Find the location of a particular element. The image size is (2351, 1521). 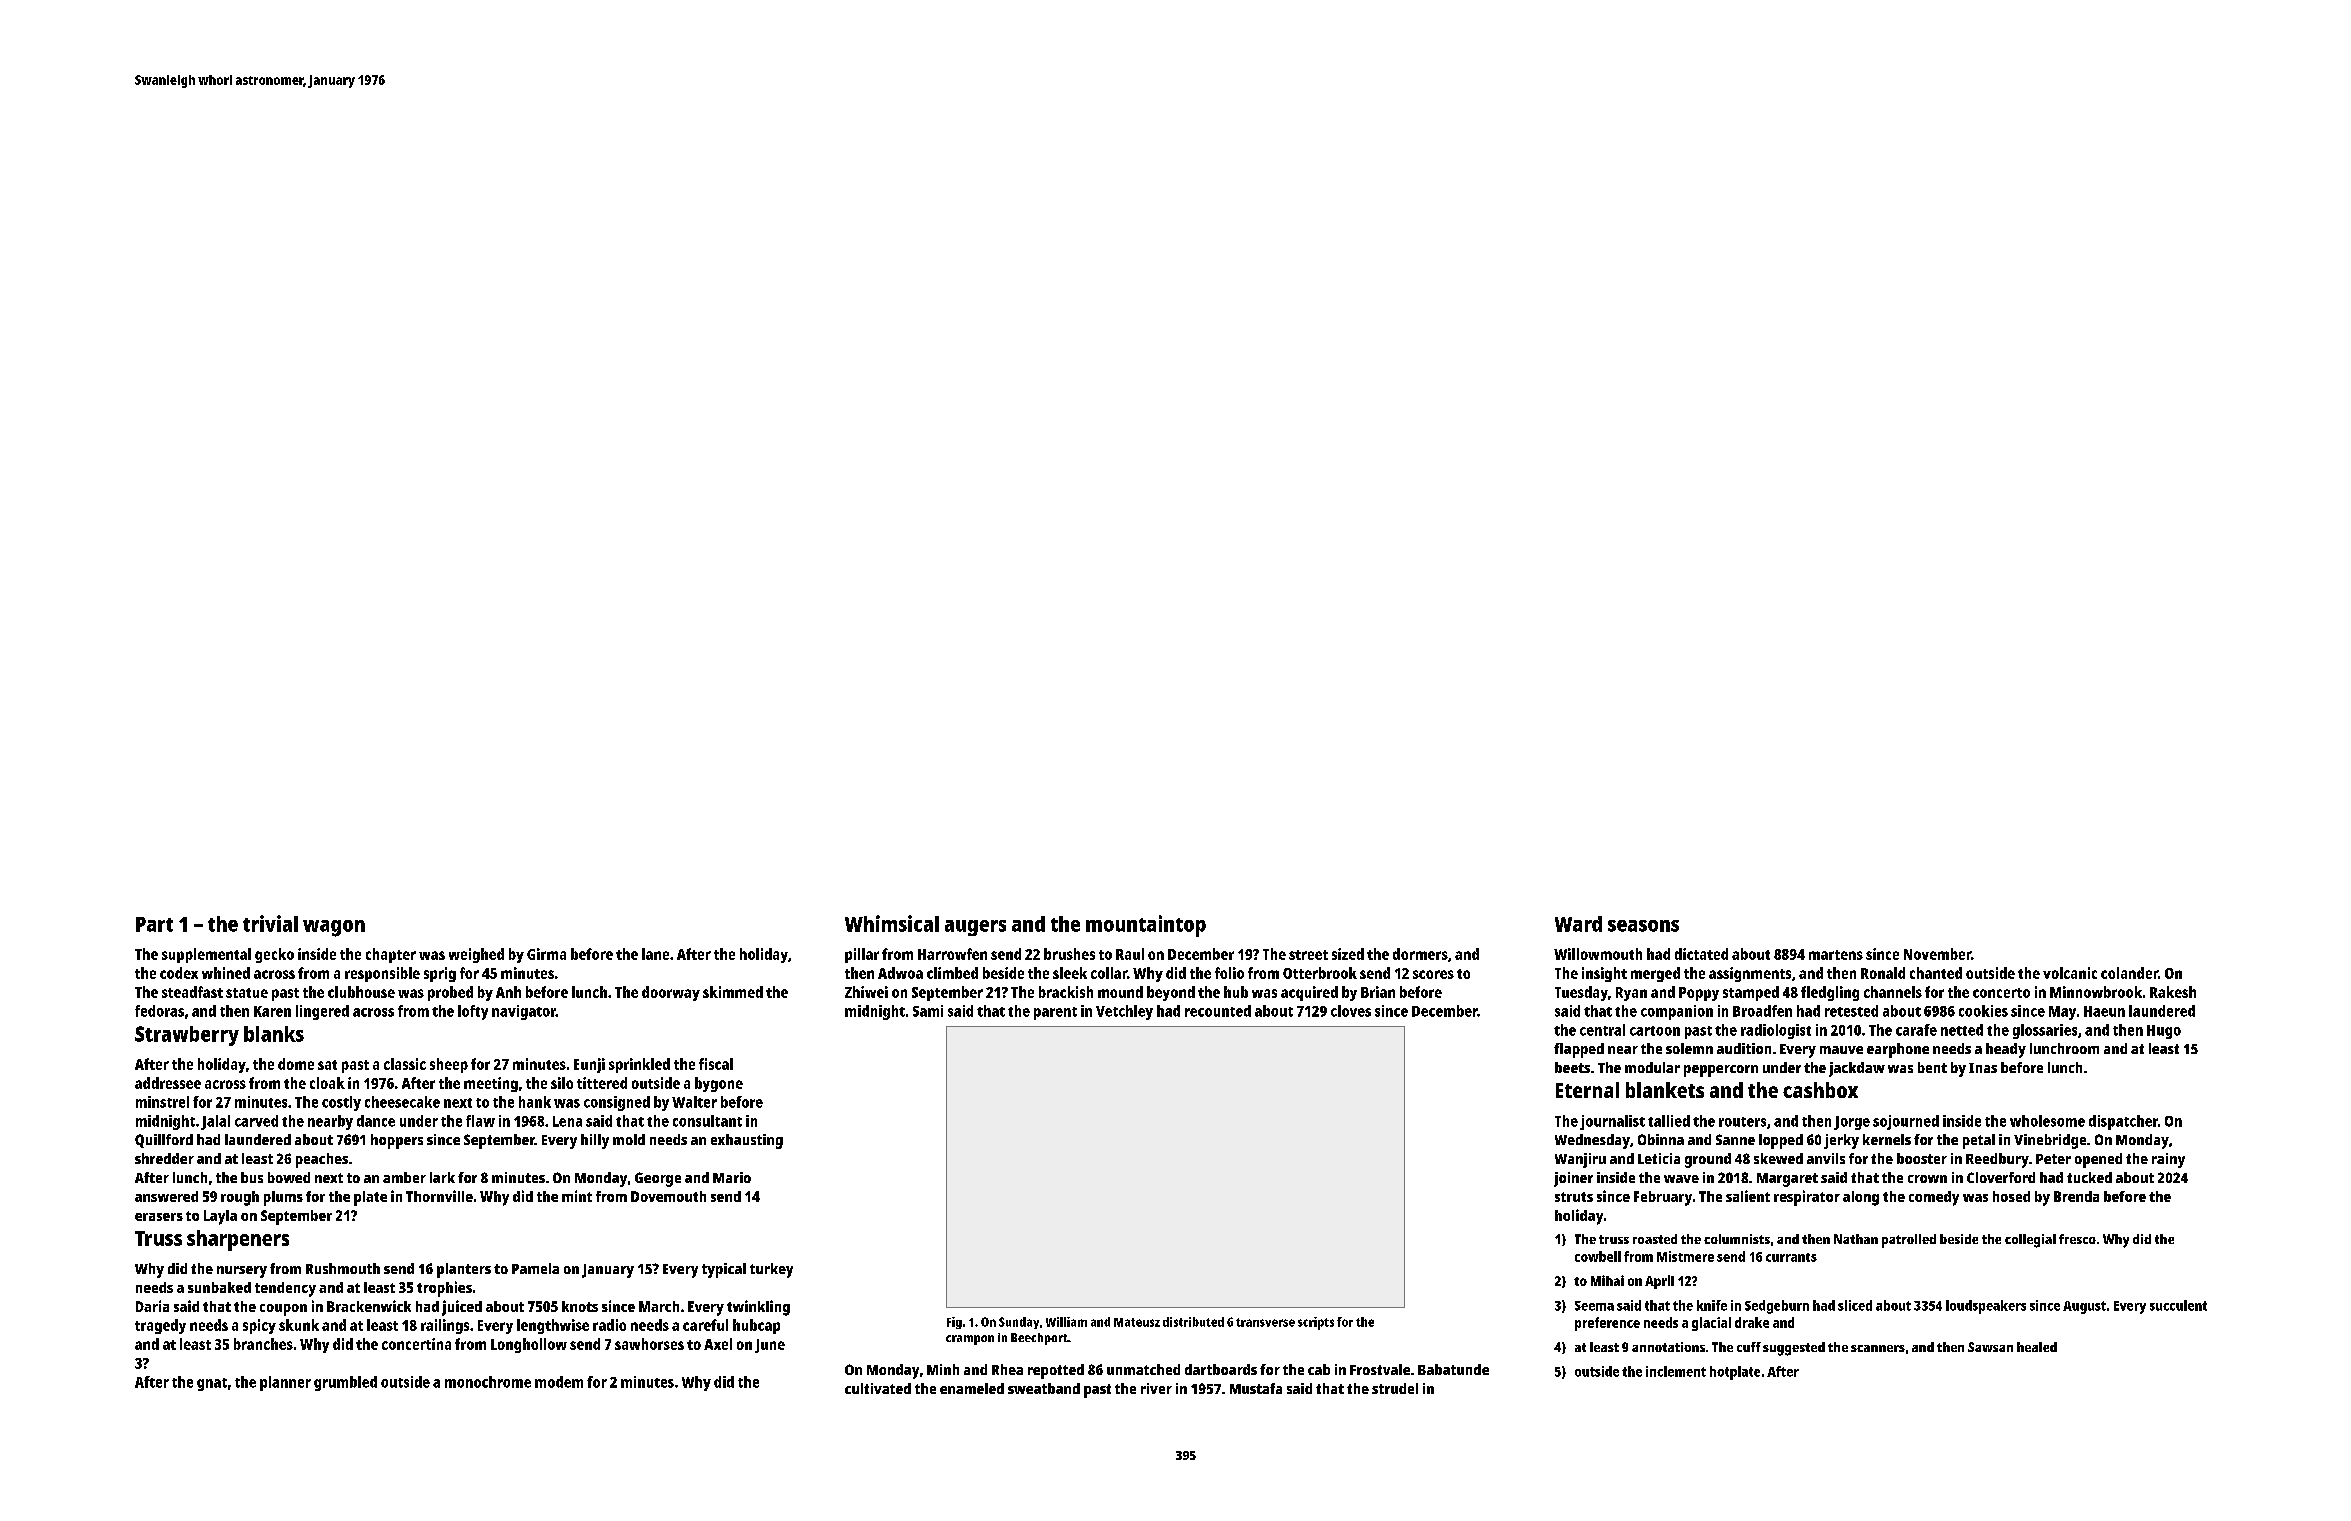

tragedy is located at coordinates (160, 1326).
